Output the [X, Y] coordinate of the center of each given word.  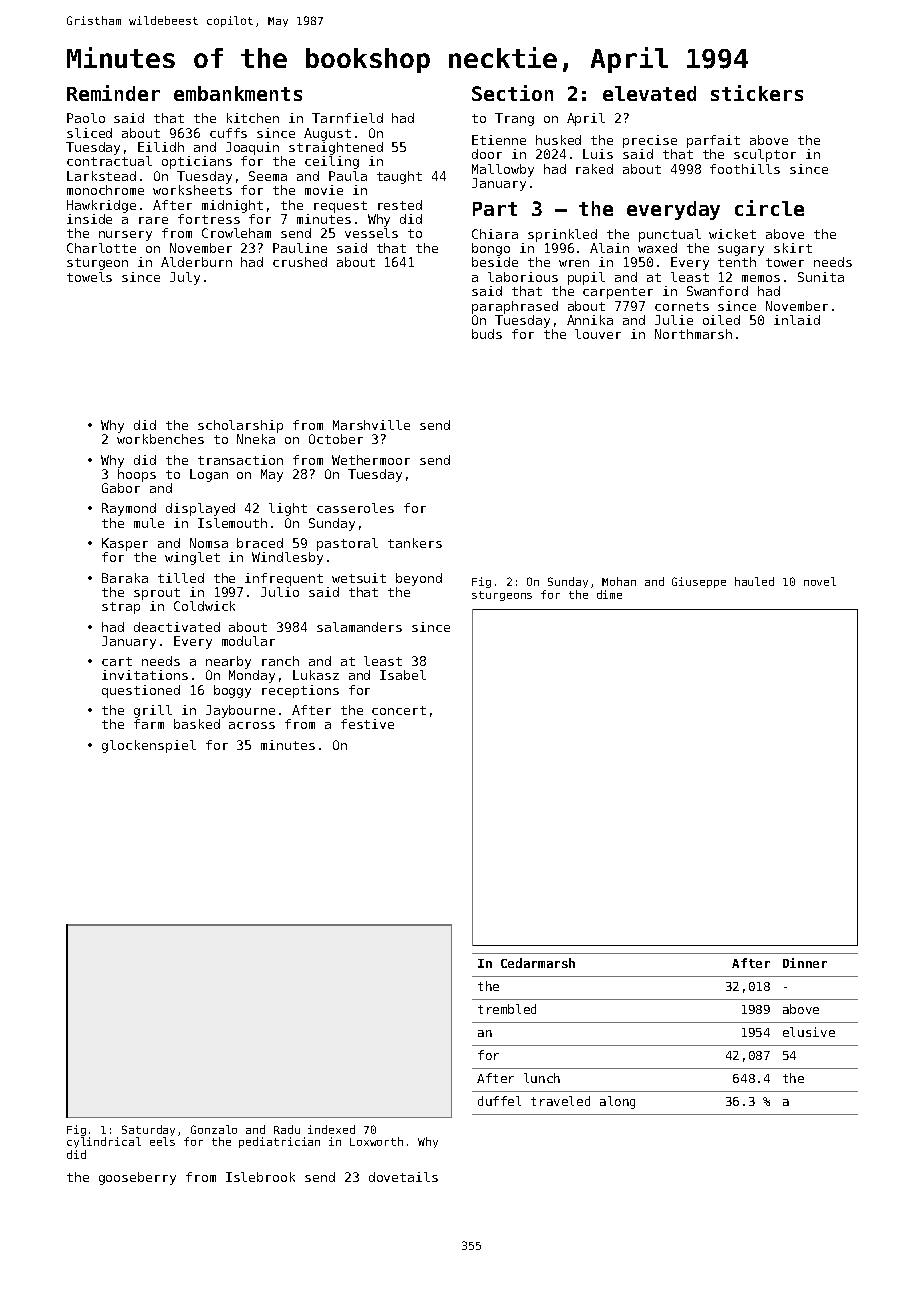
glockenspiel [149, 746]
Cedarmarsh [538, 963]
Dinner [805, 963]
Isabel [403, 675]
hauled [754, 581]
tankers [415, 543]
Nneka [256, 439]
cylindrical [104, 1143]
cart [117, 661]
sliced [89, 133]
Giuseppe [699, 582]
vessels [371, 233]
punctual [670, 235]
